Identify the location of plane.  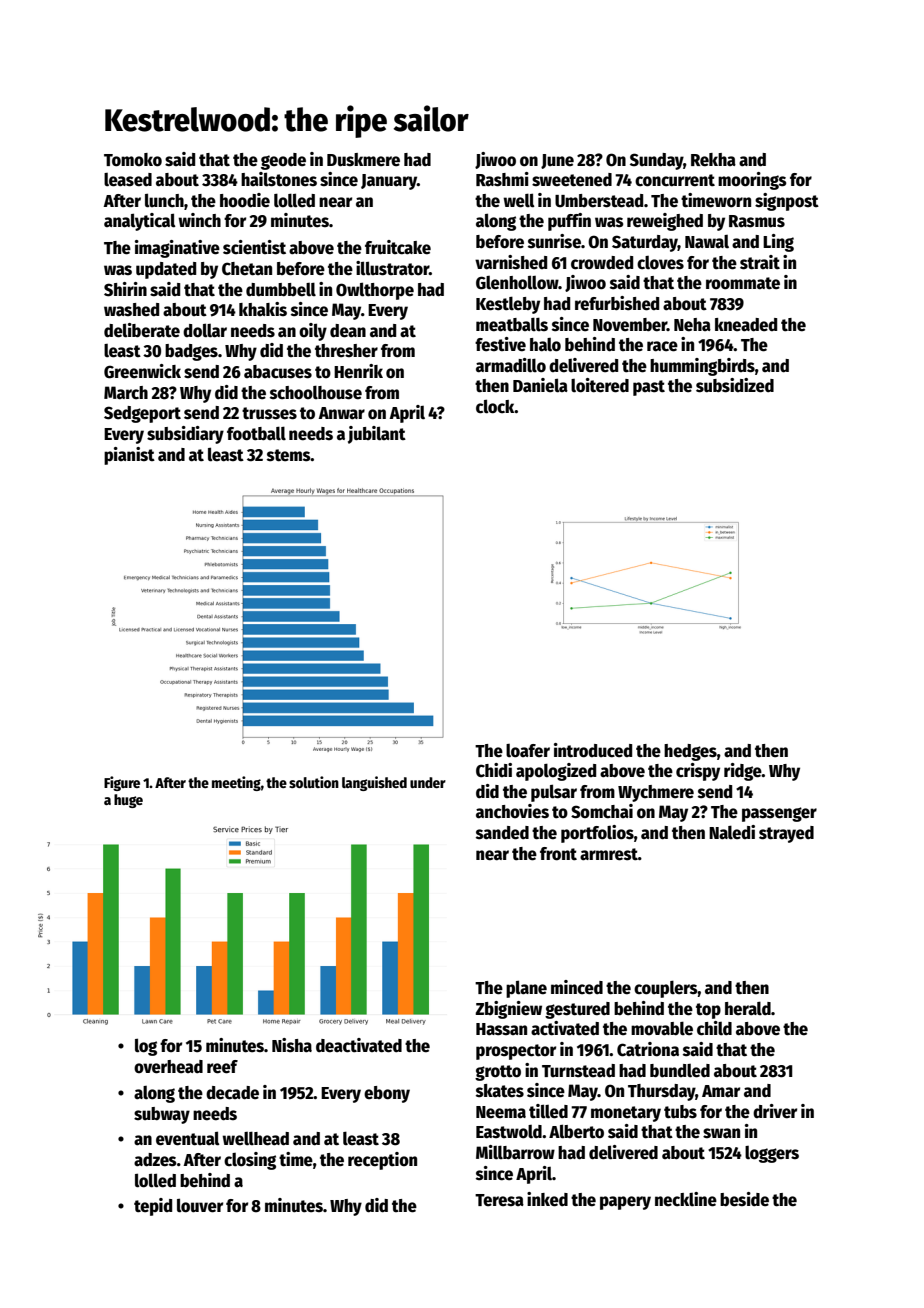
(526, 989).
